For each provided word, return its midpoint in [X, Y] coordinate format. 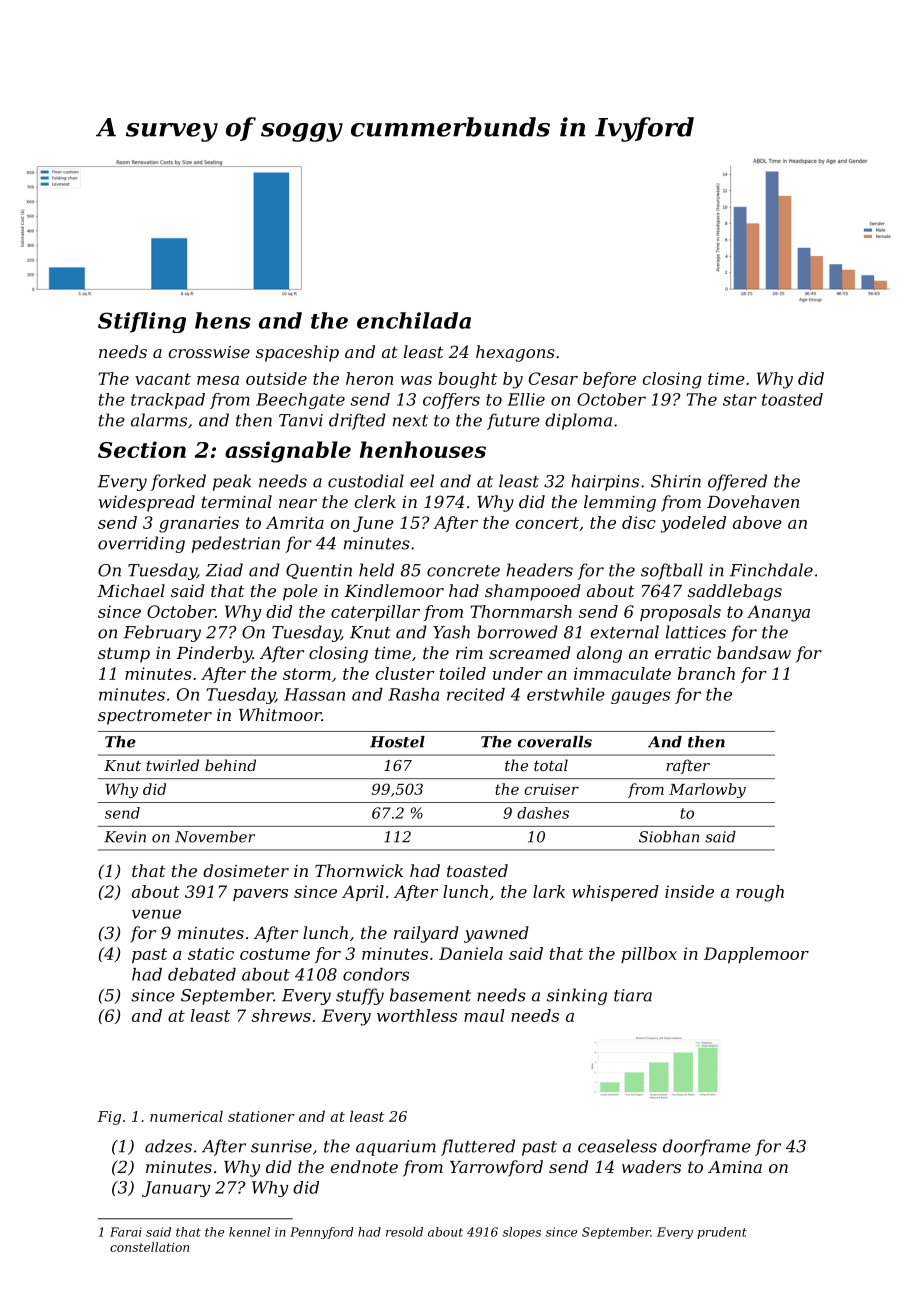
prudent [722, 1233]
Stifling [142, 322]
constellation [149, 1247]
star [740, 400]
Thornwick [359, 870]
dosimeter [246, 870]
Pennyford [322, 1233]
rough [760, 893]
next [410, 421]
